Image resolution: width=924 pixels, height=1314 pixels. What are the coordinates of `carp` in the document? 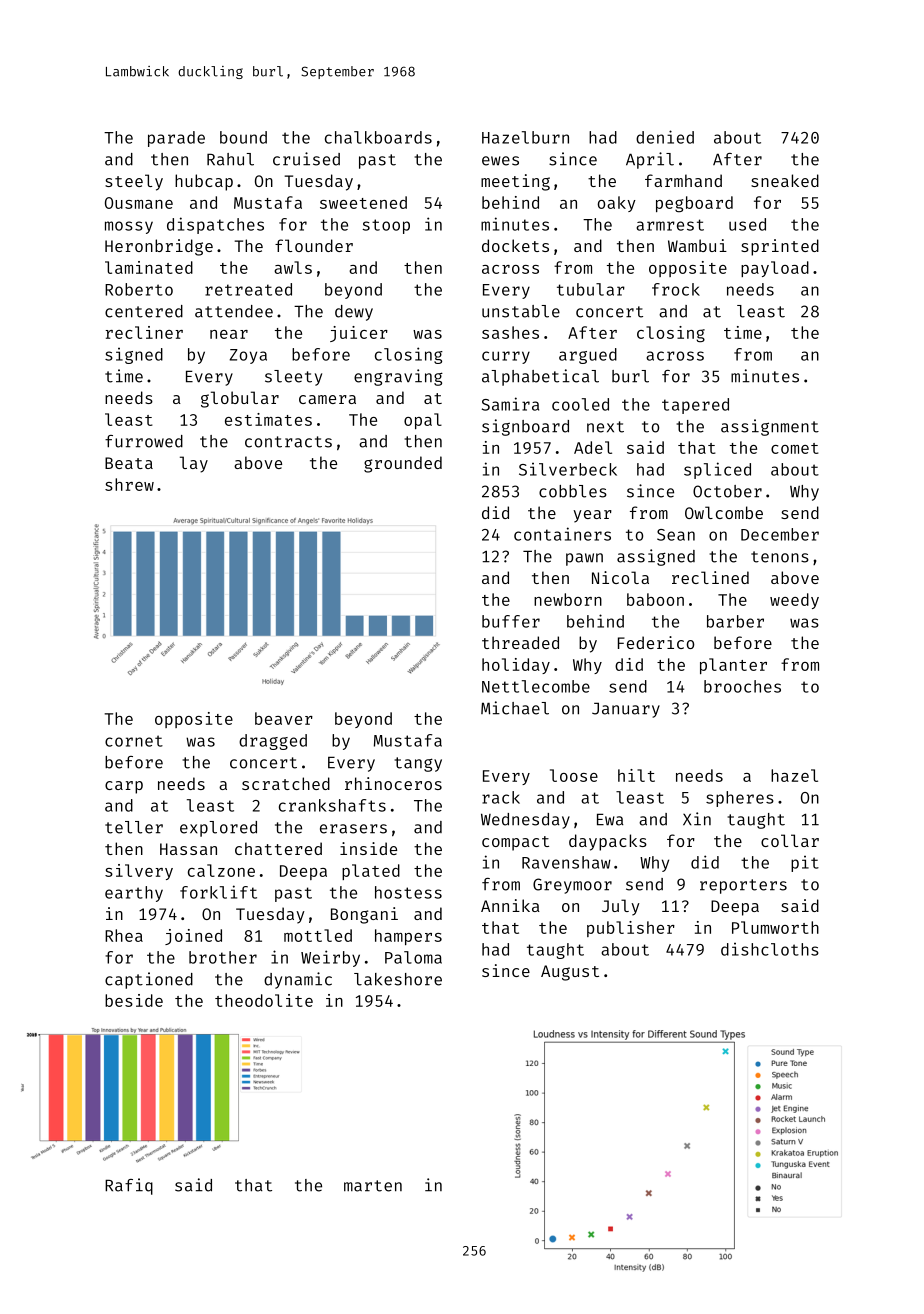 It's located at (124, 787).
